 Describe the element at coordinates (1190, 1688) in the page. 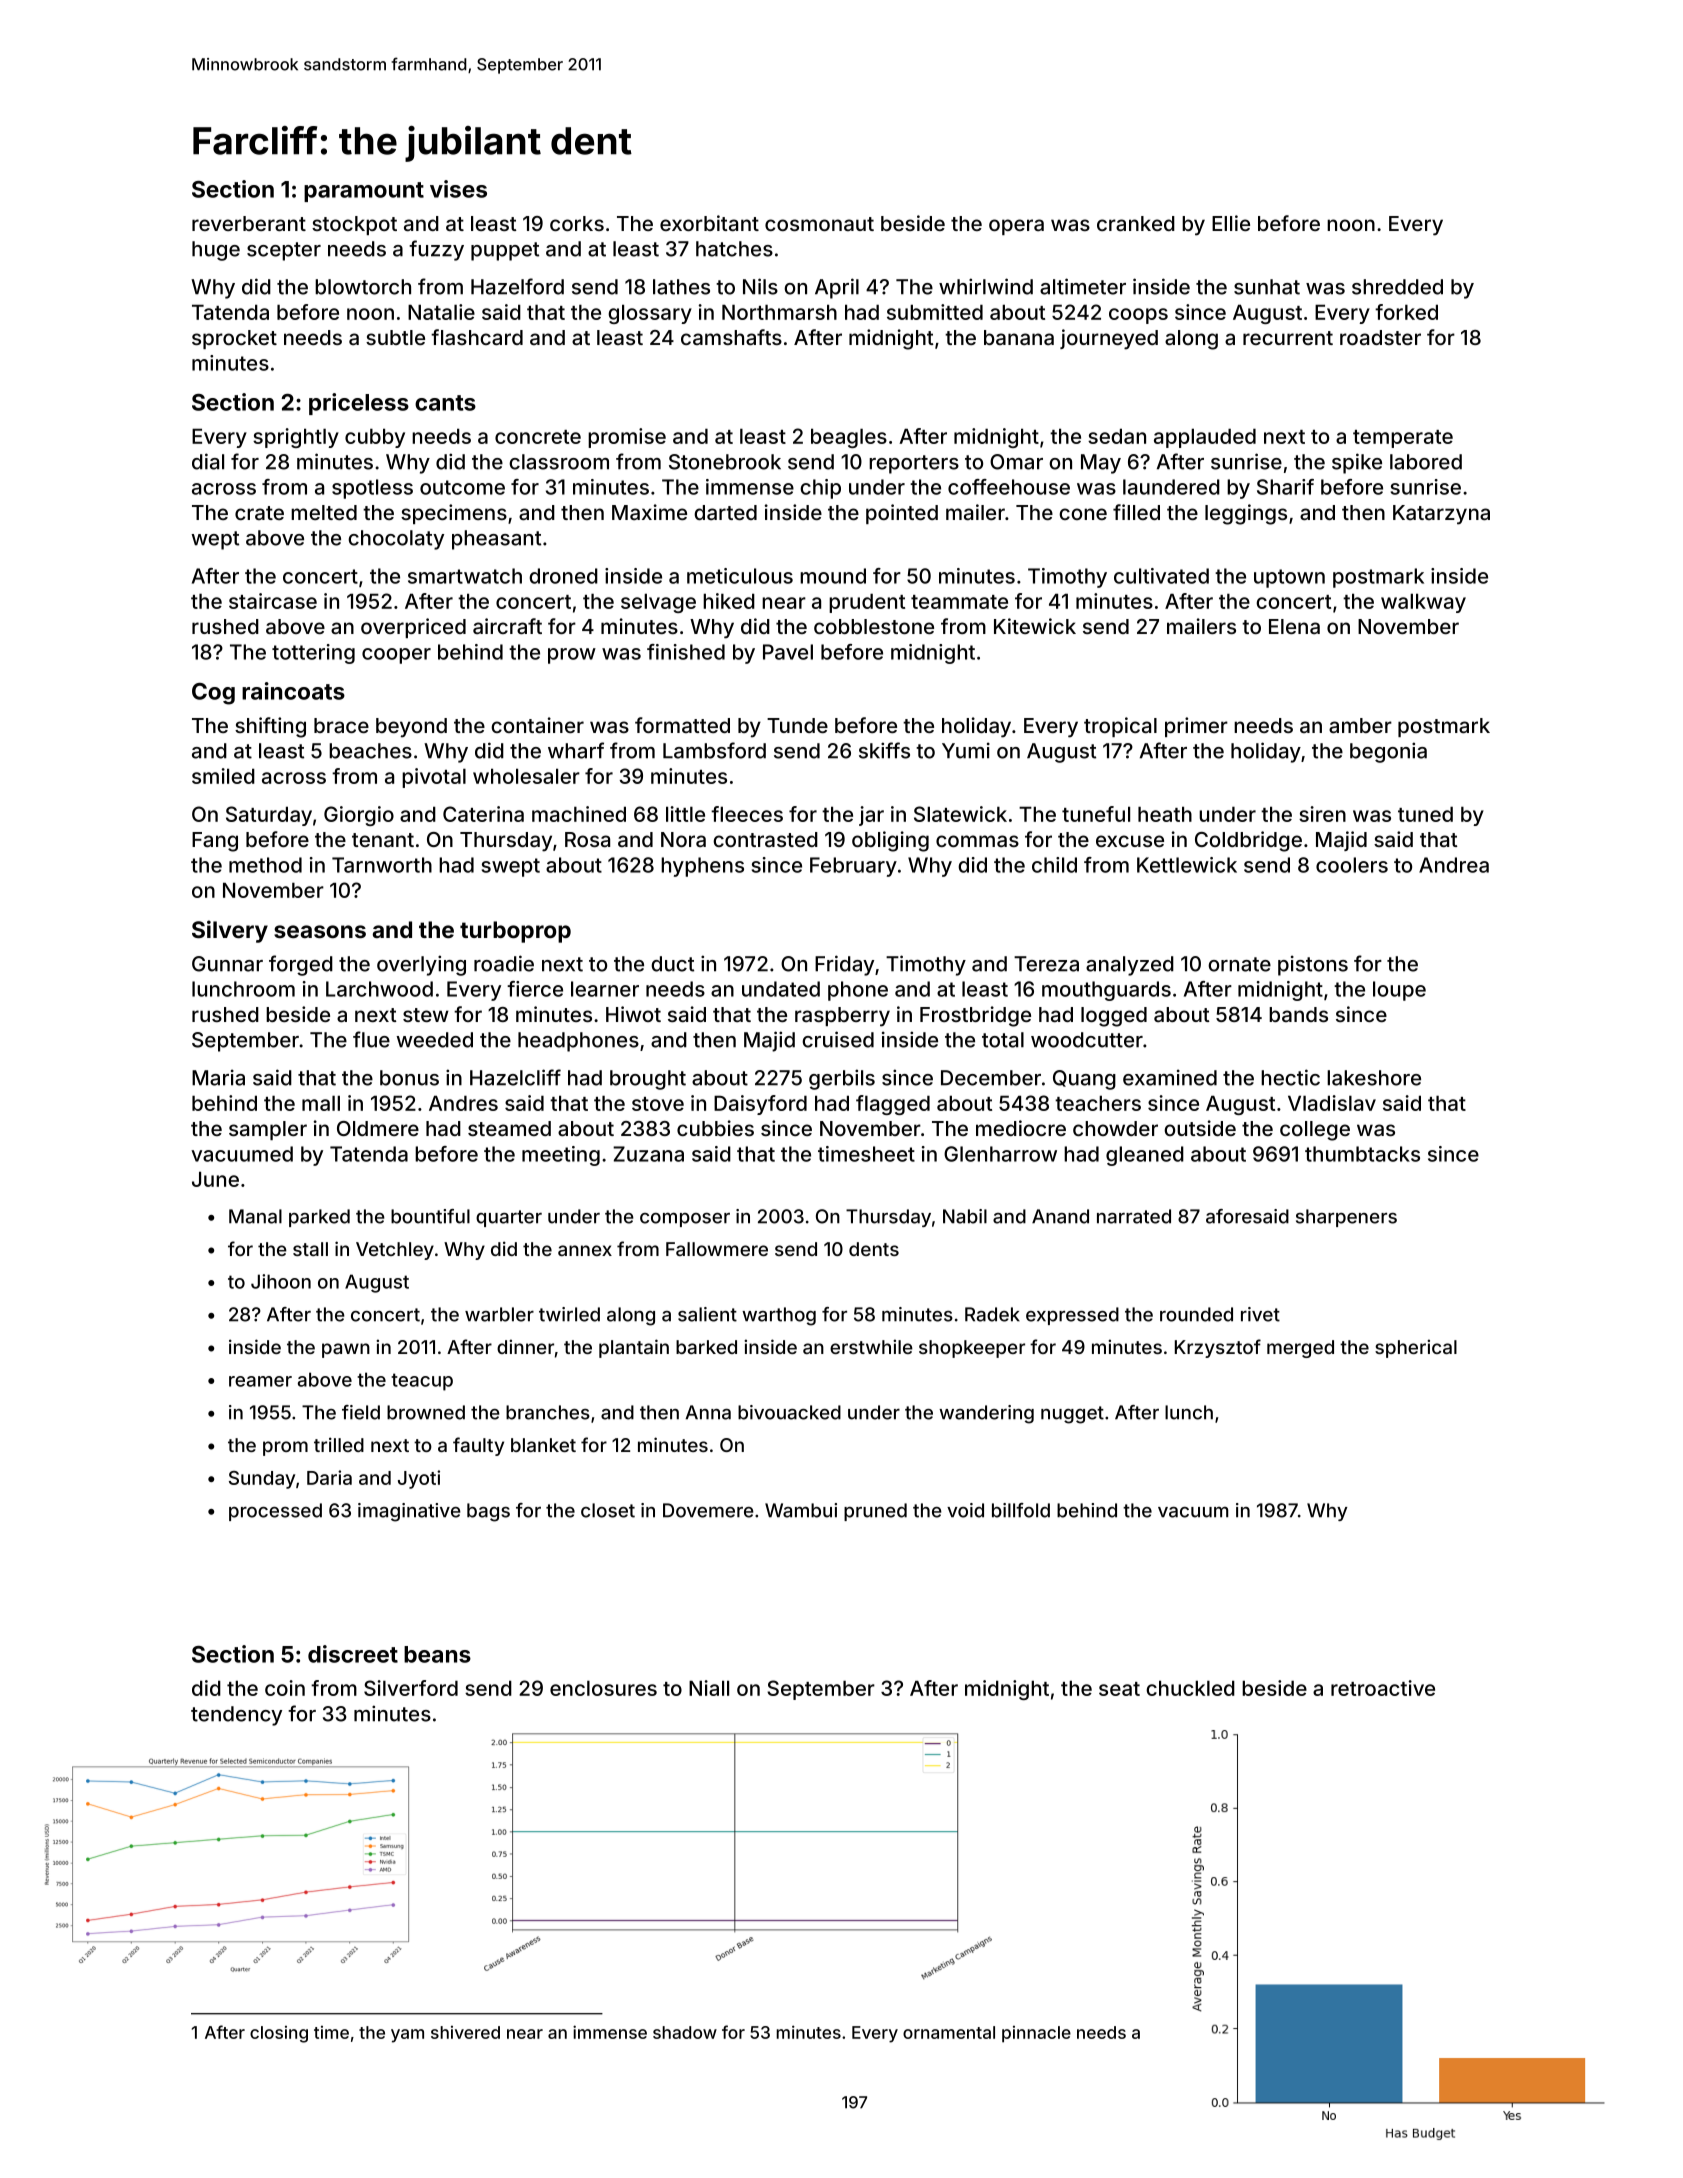

I see `chuckled` at that location.
